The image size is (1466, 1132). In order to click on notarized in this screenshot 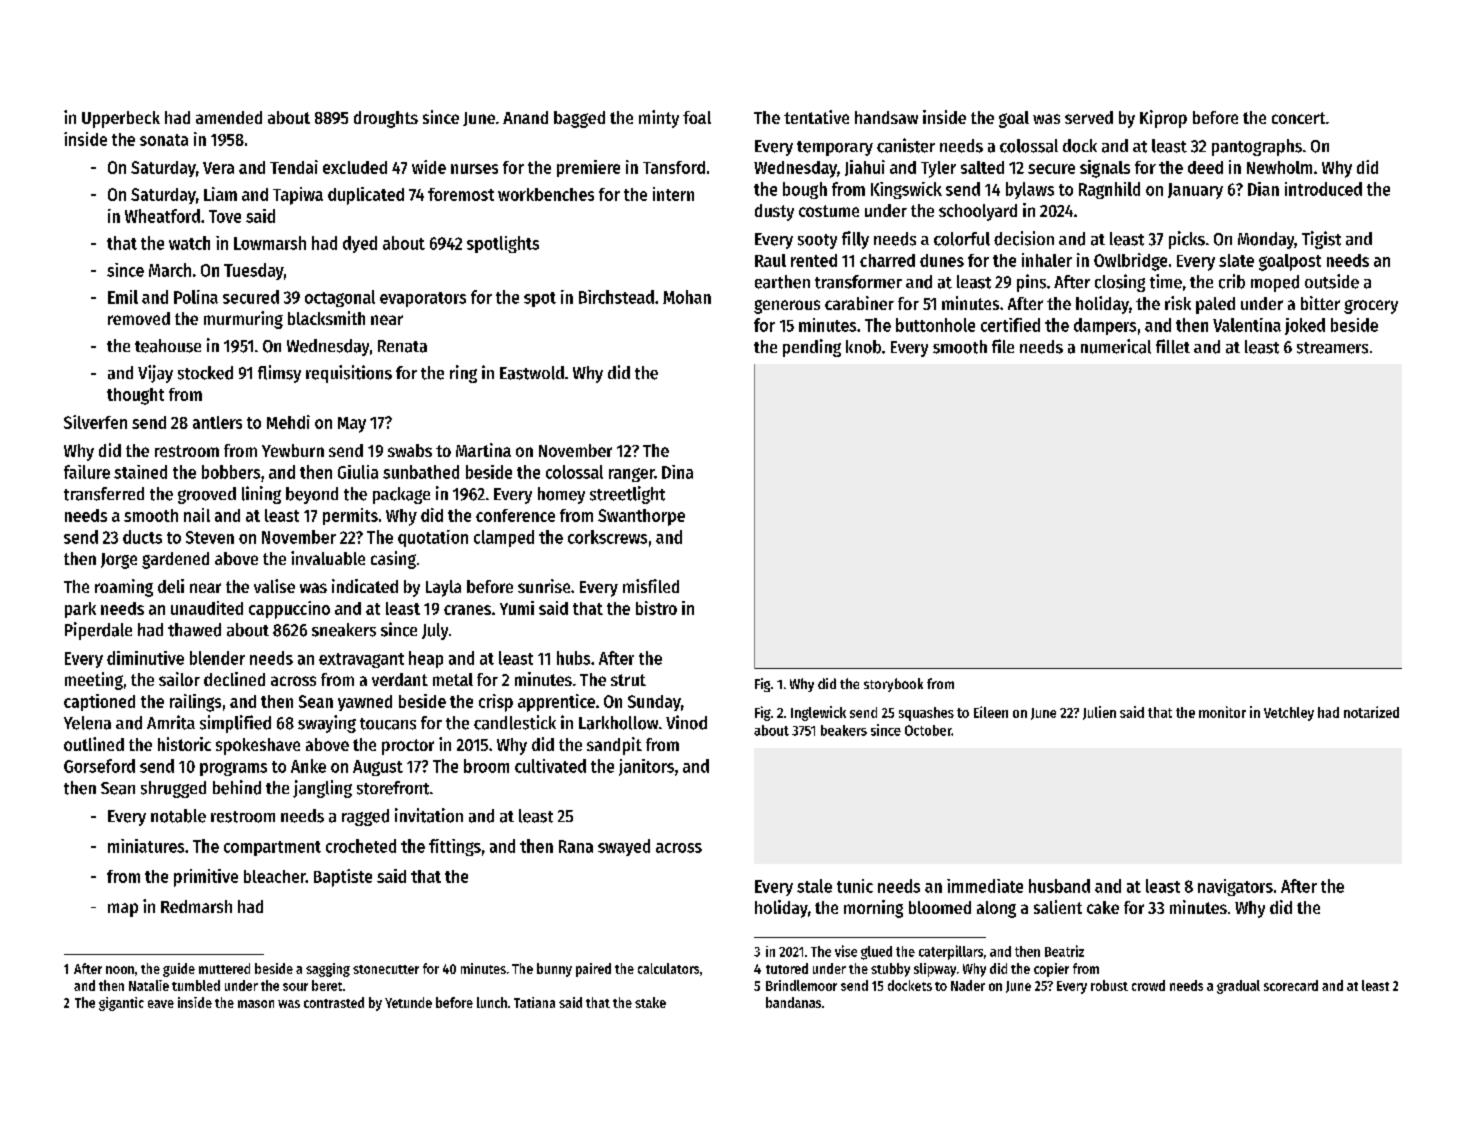, I will do `click(1371, 712)`.
